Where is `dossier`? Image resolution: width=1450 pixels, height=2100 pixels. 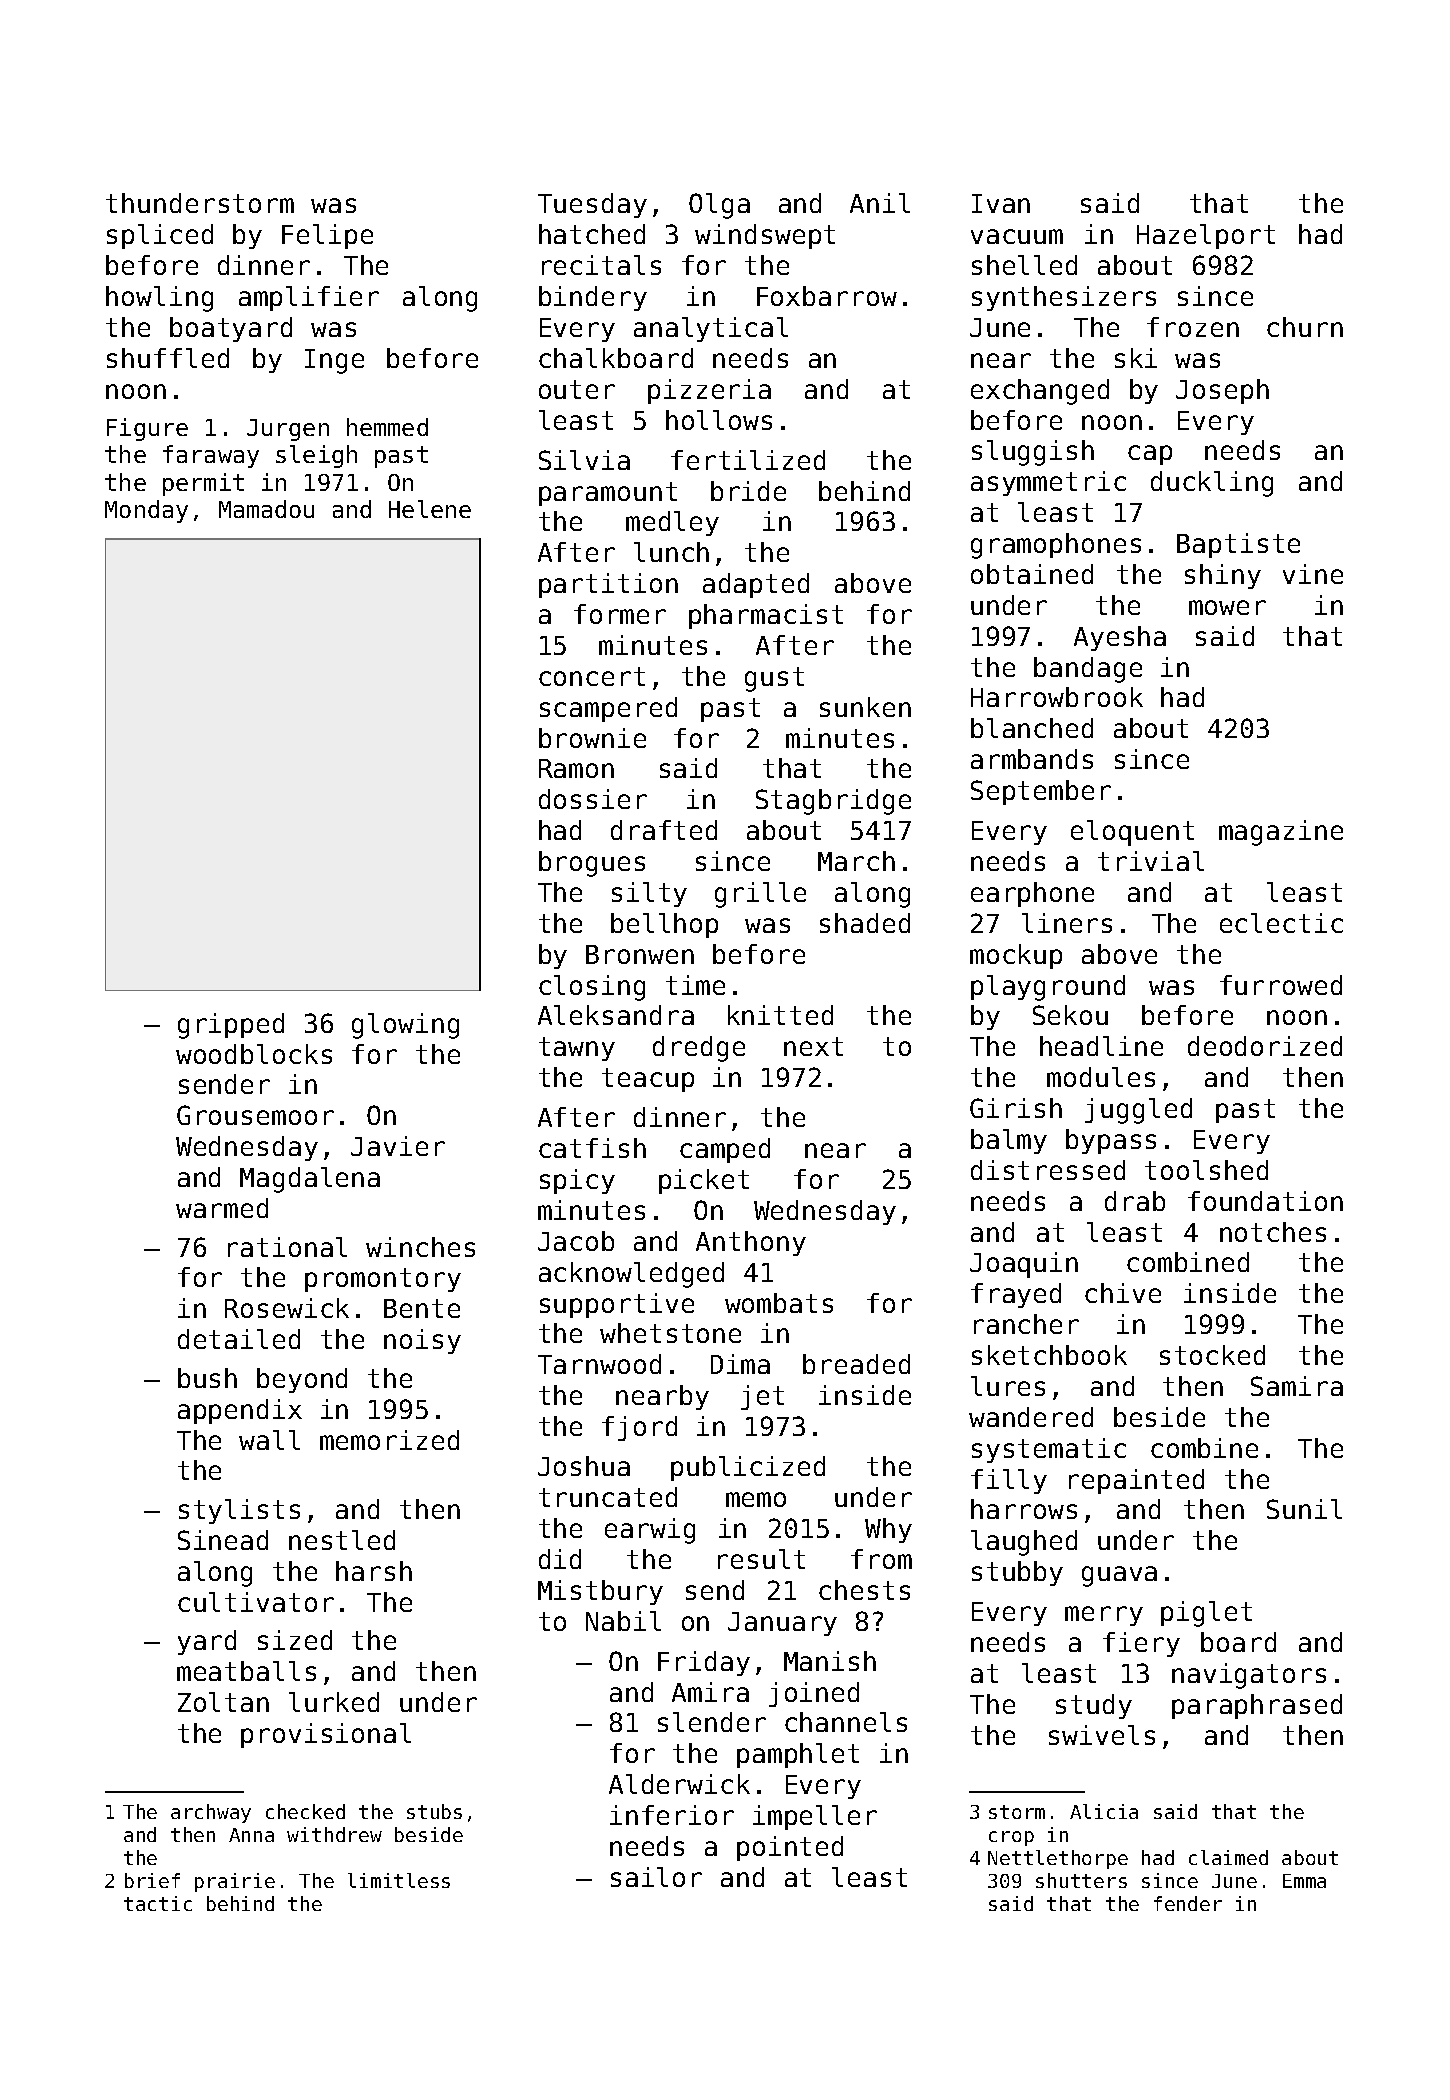 dossier is located at coordinates (593, 799).
